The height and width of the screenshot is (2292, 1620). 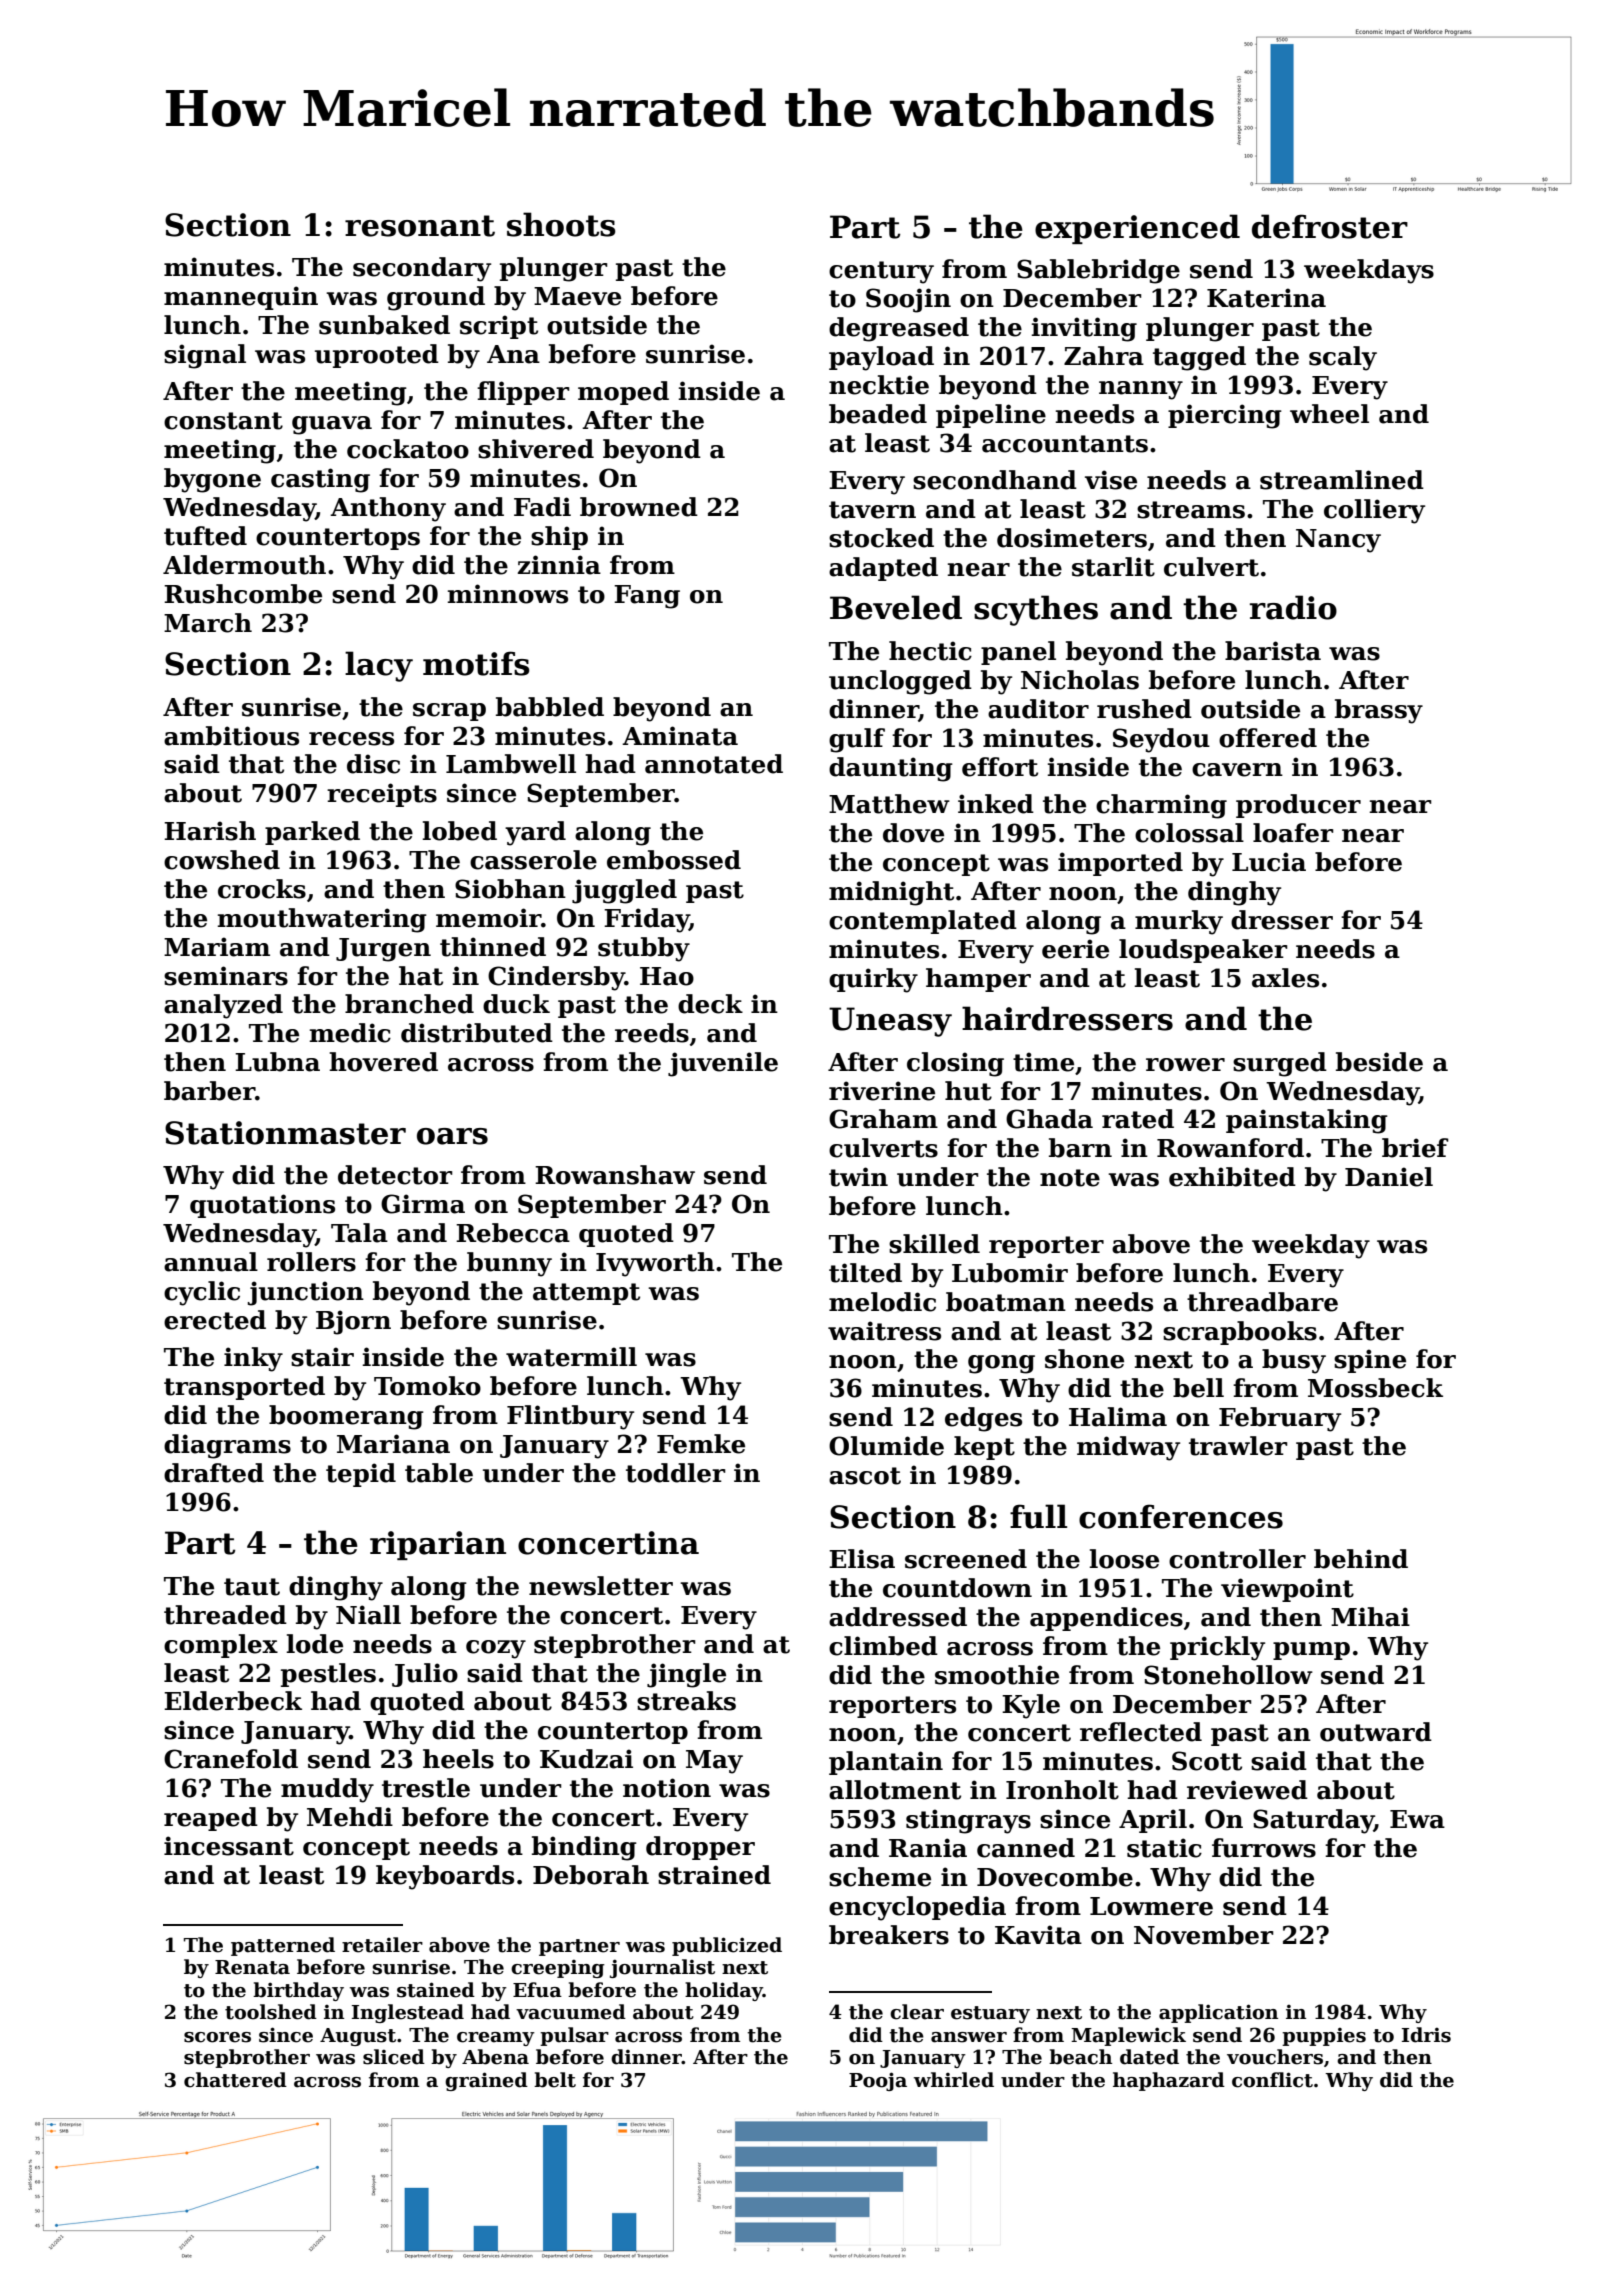 What do you see at coordinates (561, 224) in the screenshot?
I see `shoots` at bounding box center [561, 224].
